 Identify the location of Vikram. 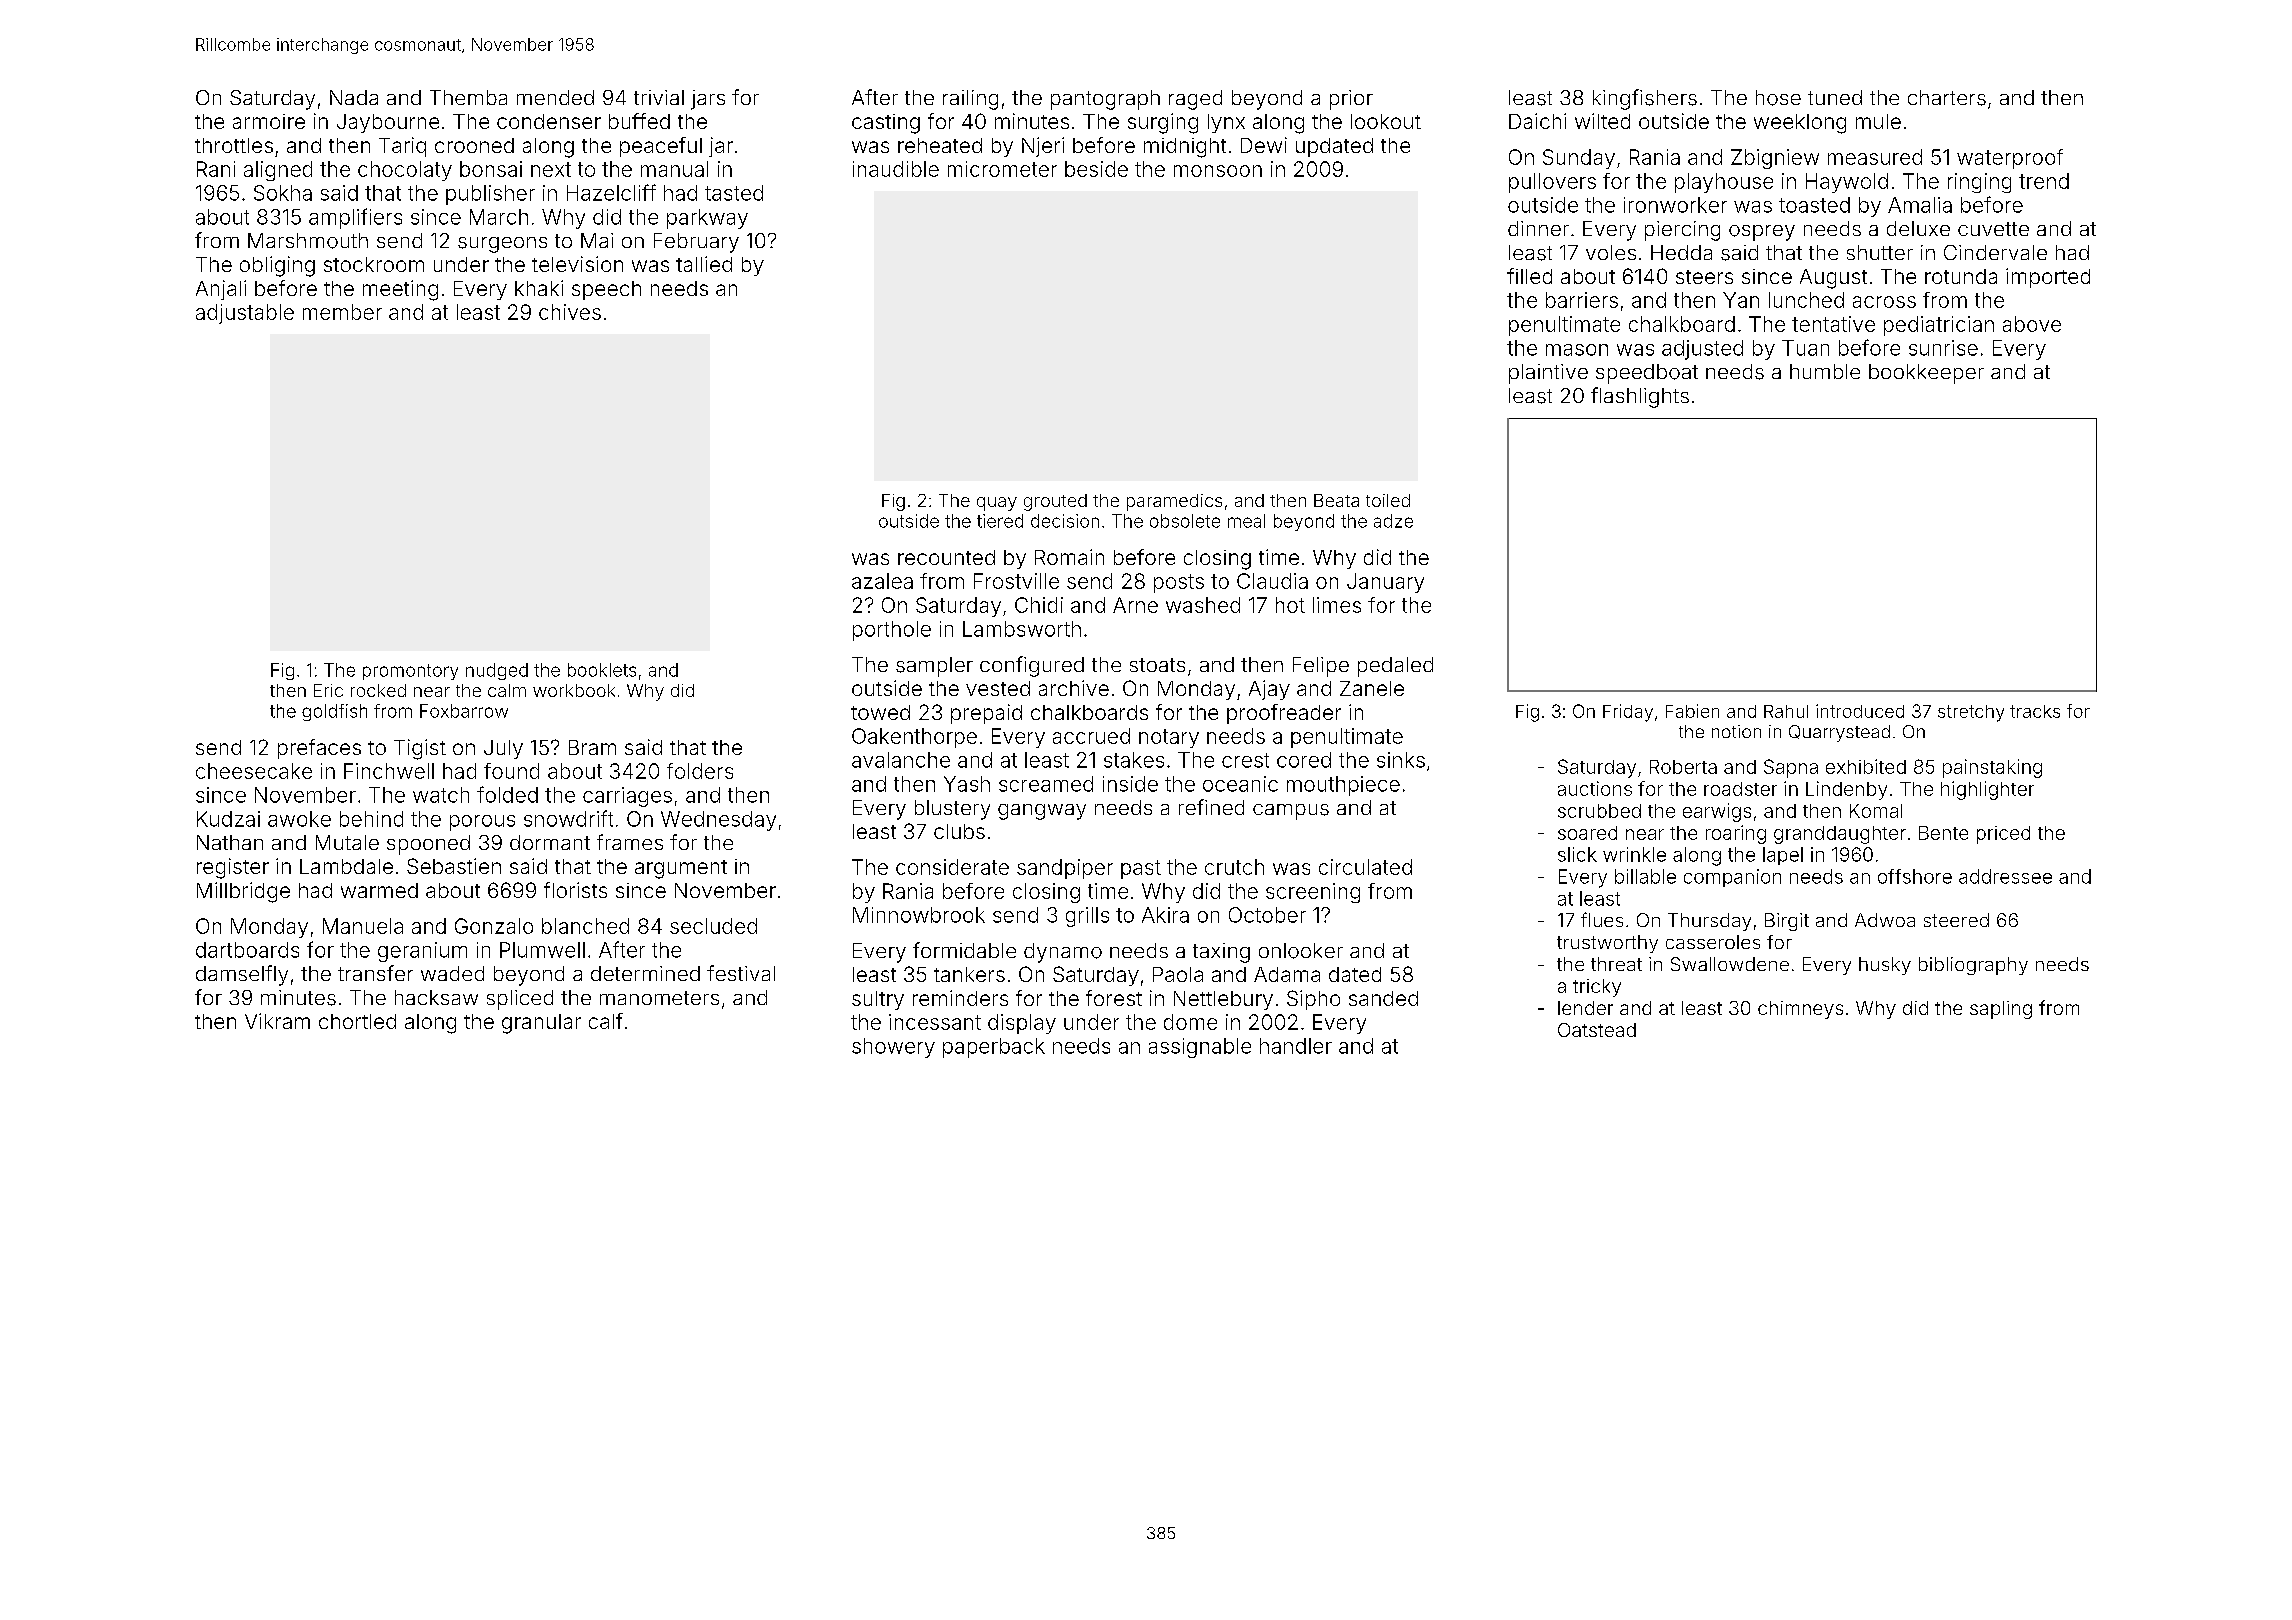
(277, 1021).
